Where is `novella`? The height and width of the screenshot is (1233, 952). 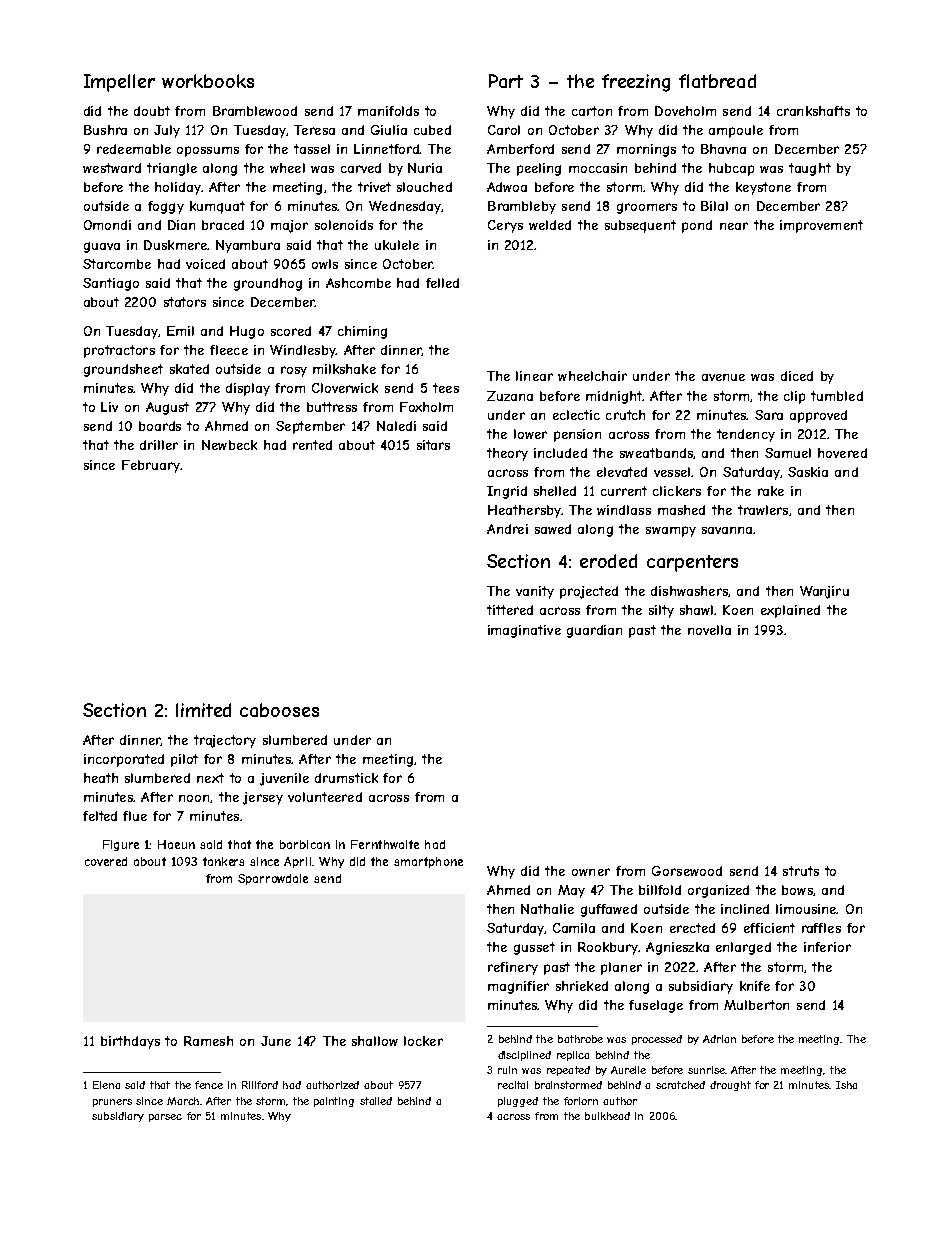
novella is located at coordinates (709, 630).
